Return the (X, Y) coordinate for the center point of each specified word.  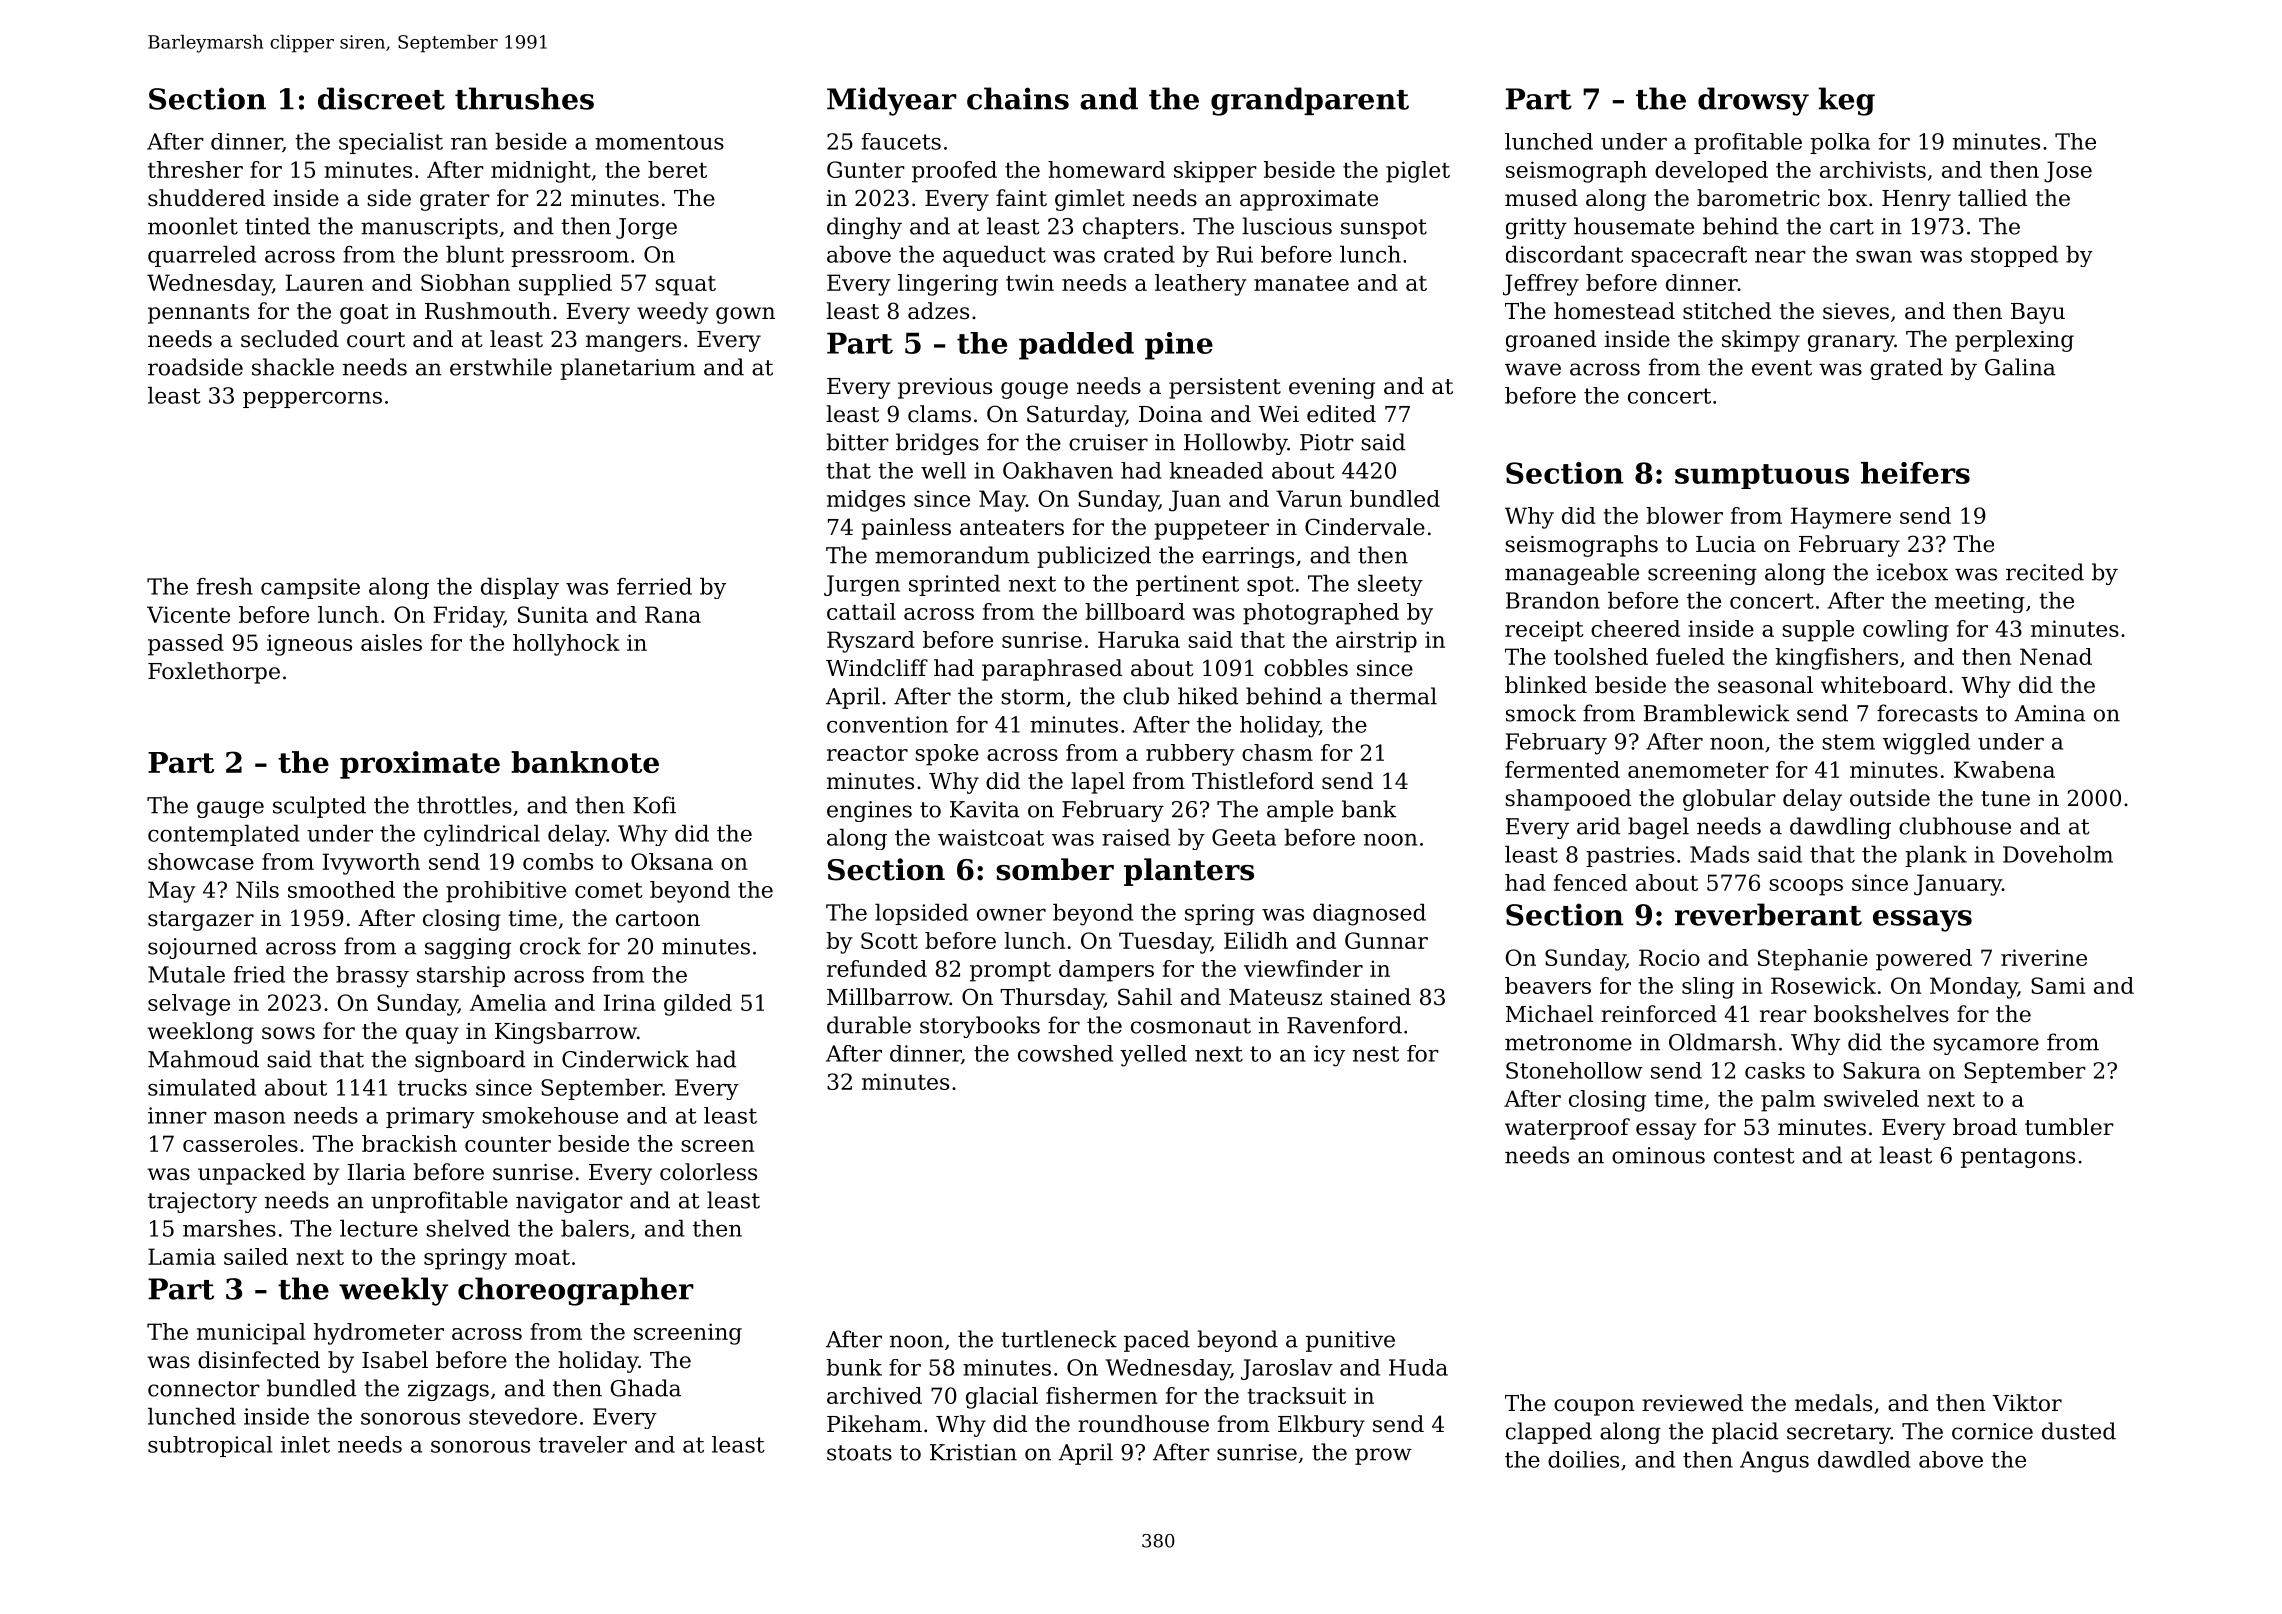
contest (1754, 1156)
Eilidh (1256, 940)
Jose (2068, 172)
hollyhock (566, 645)
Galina (2020, 367)
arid (1598, 826)
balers (595, 1228)
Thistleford (1253, 781)
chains (1018, 98)
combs (558, 861)
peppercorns (312, 400)
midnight (541, 172)
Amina (2049, 713)
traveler (583, 1444)
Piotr (1327, 442)
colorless (708, 1172)
